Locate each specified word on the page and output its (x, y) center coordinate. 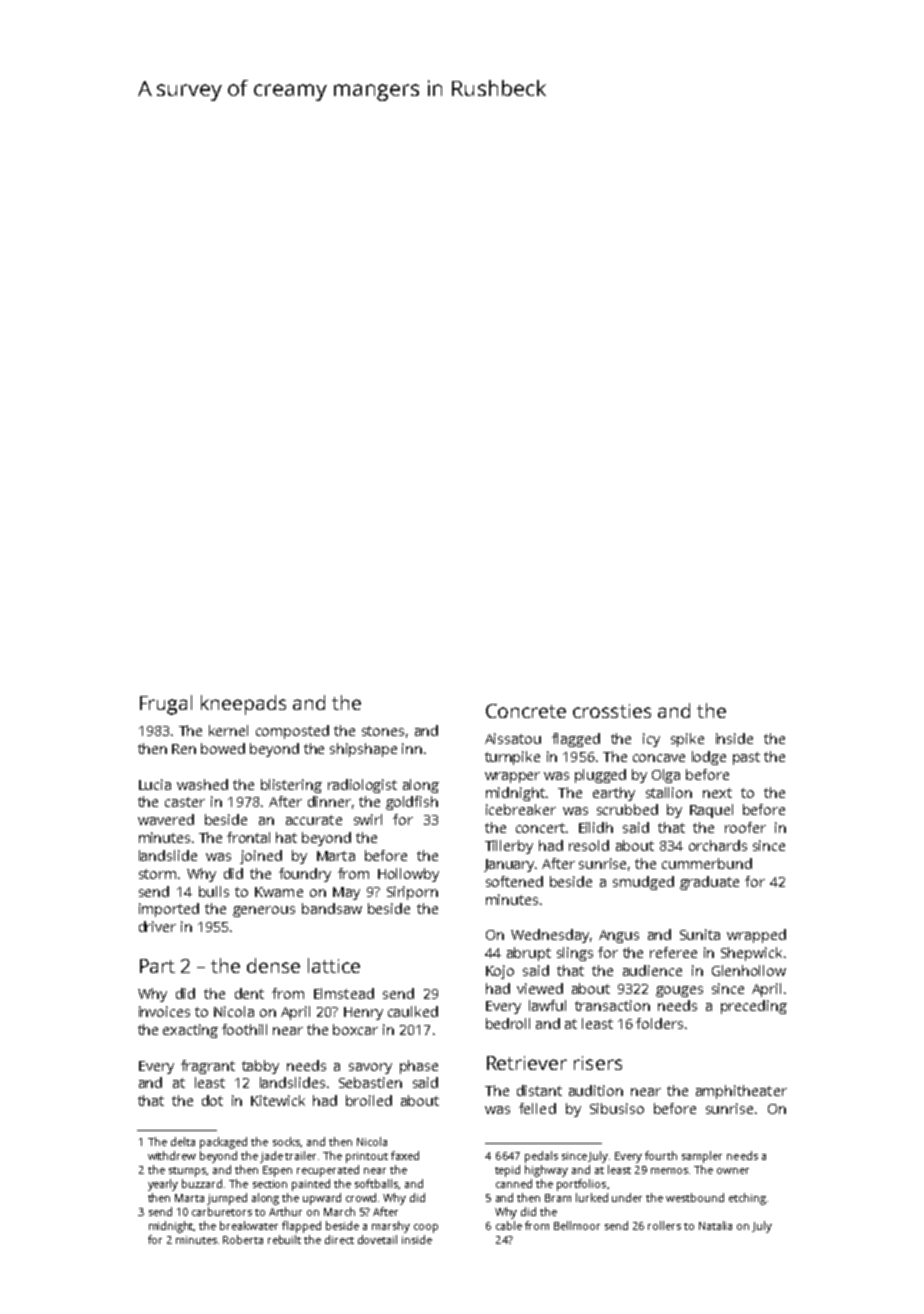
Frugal (166, 705)
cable (509, 1225)
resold (589, 845)
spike (687, 740)
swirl (368, 819)
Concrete (526, 711)
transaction (612, 1005)
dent (249, 993)
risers (598, 1063)
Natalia (715, 1225)
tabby (260, 1067)
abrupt (529, 954)
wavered (166, 819)
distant (539, 1090)
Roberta (243, 1239)
